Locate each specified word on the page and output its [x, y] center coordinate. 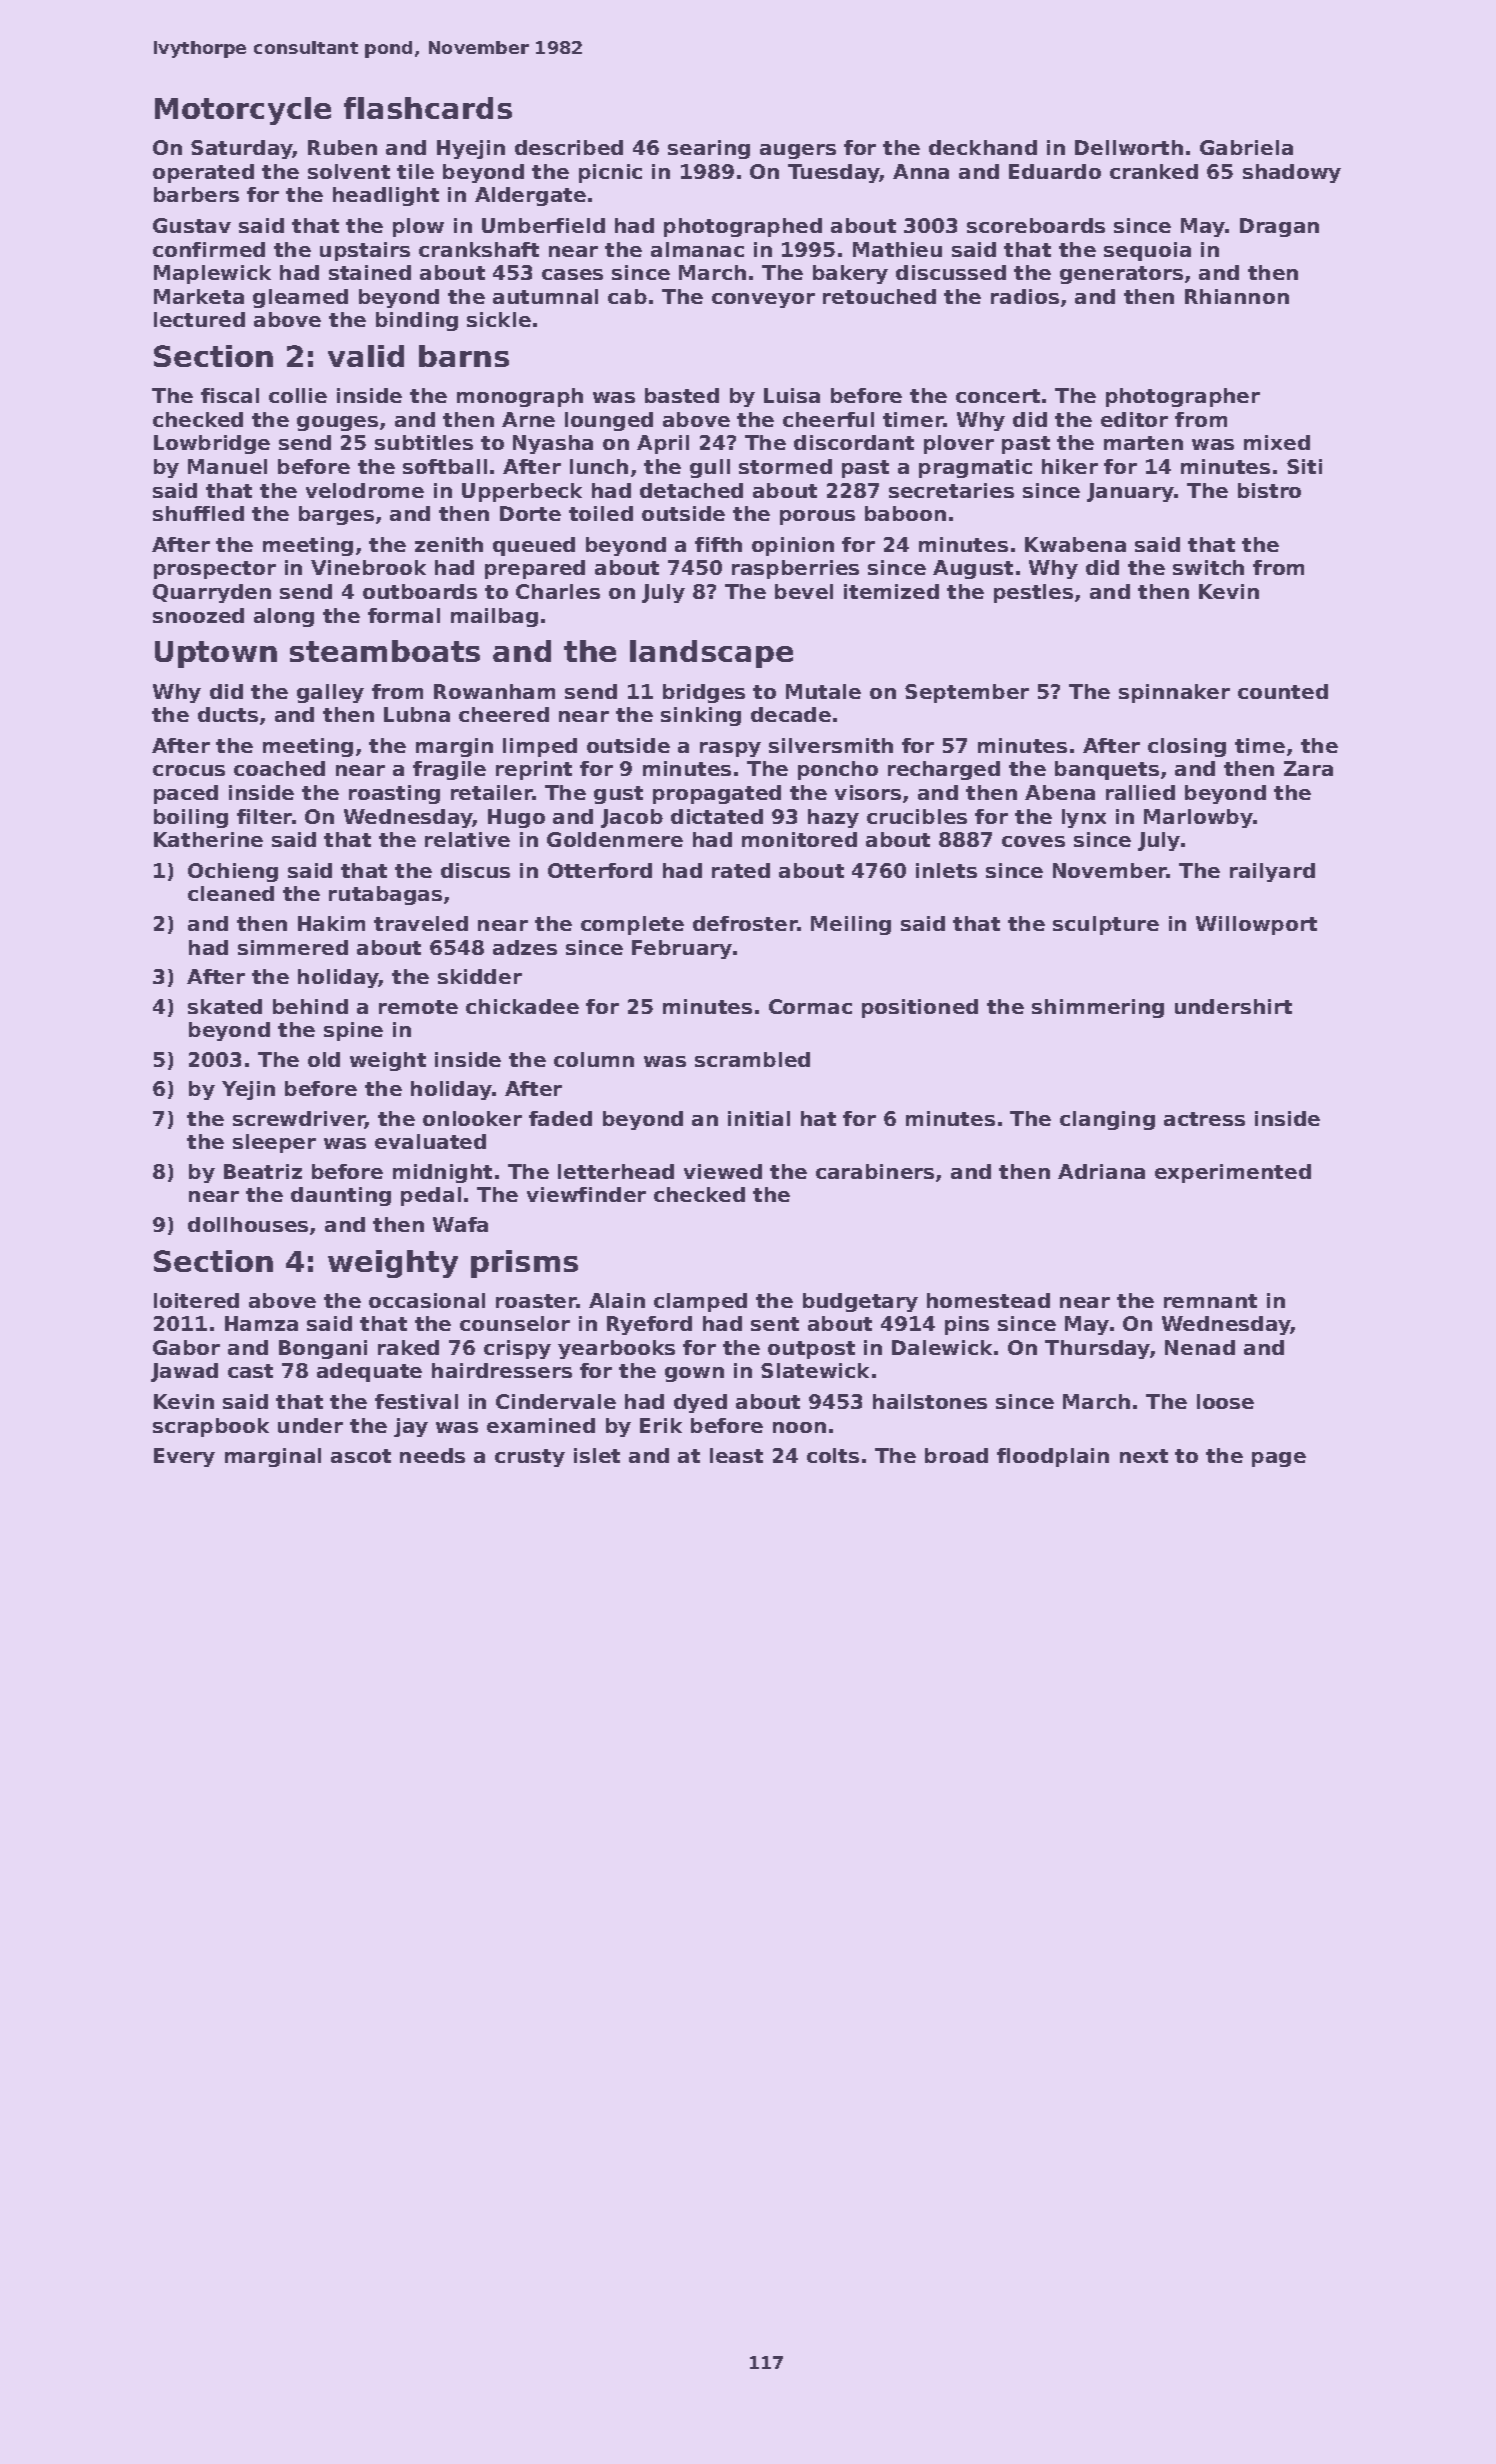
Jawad [184, 1372]
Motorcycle [243, 111]
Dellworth [1129, 147]
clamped [700, 1302]
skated [225, 1006]
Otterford [600, 870]
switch [1208, 567]
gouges [337, 423]
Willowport [1256, 925]
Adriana [1101, 1171]
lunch [599, 466]
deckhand [983, 147]
